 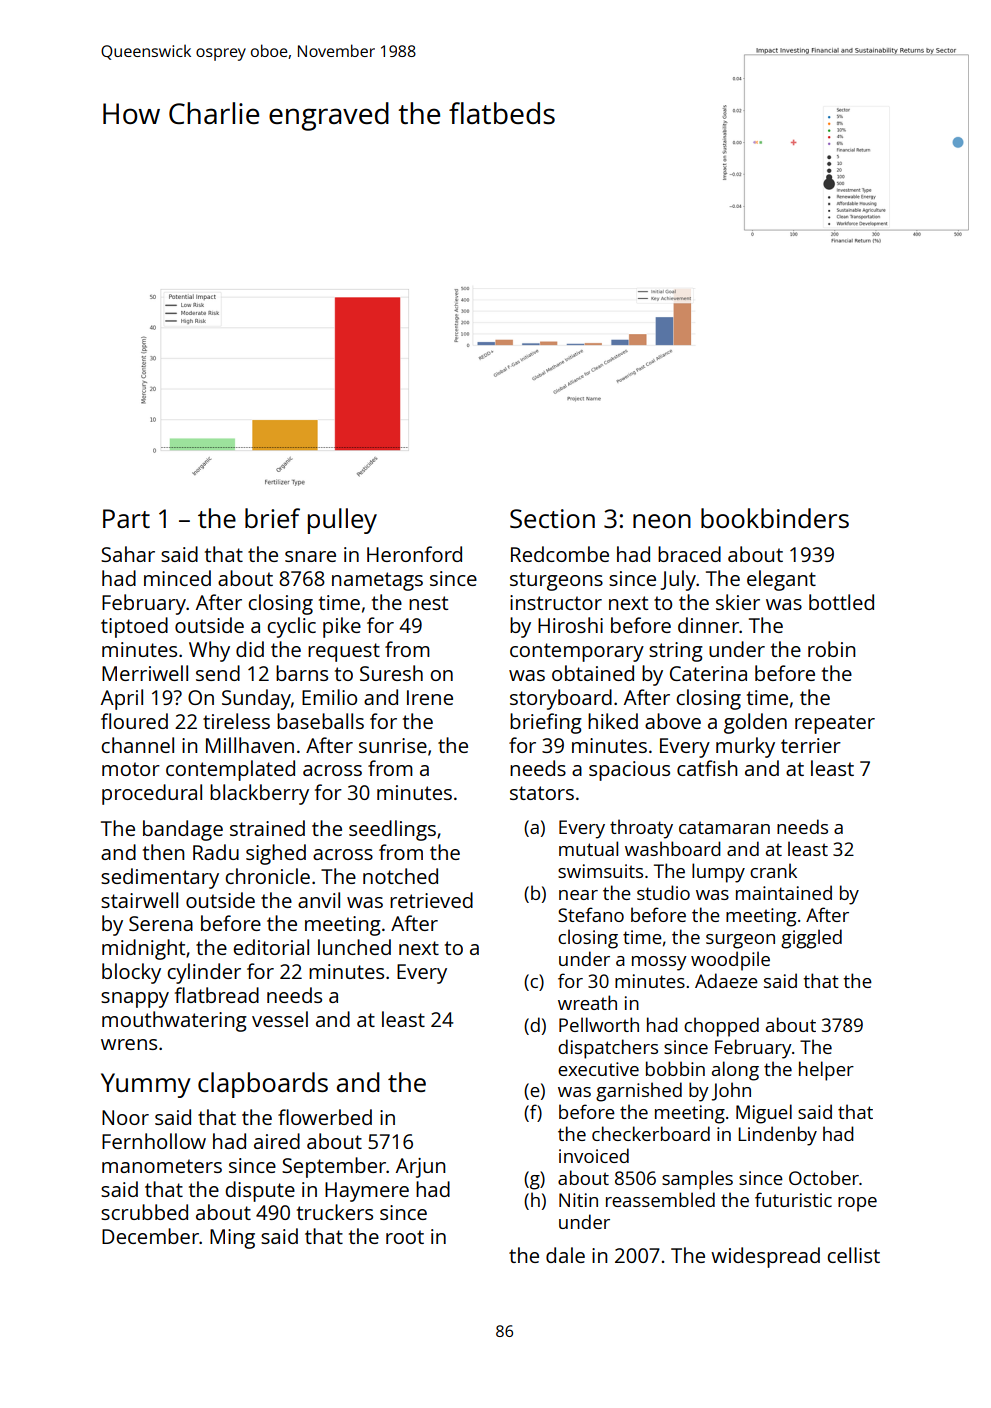 I want to click on Ming, so click(x=232, y=1239).
